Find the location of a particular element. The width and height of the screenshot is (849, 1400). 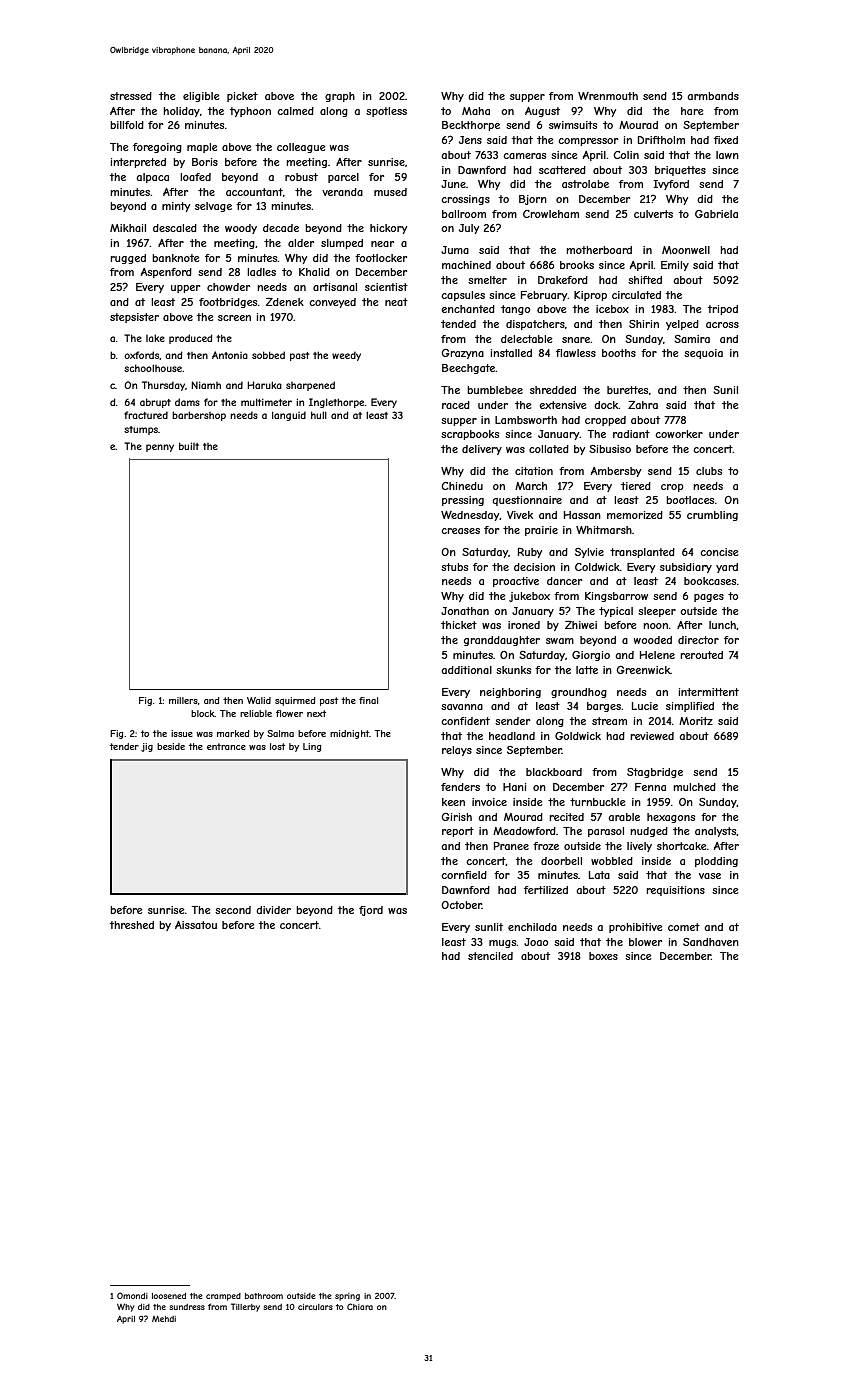

Sandhaven is located at coordinates (711, 942).
